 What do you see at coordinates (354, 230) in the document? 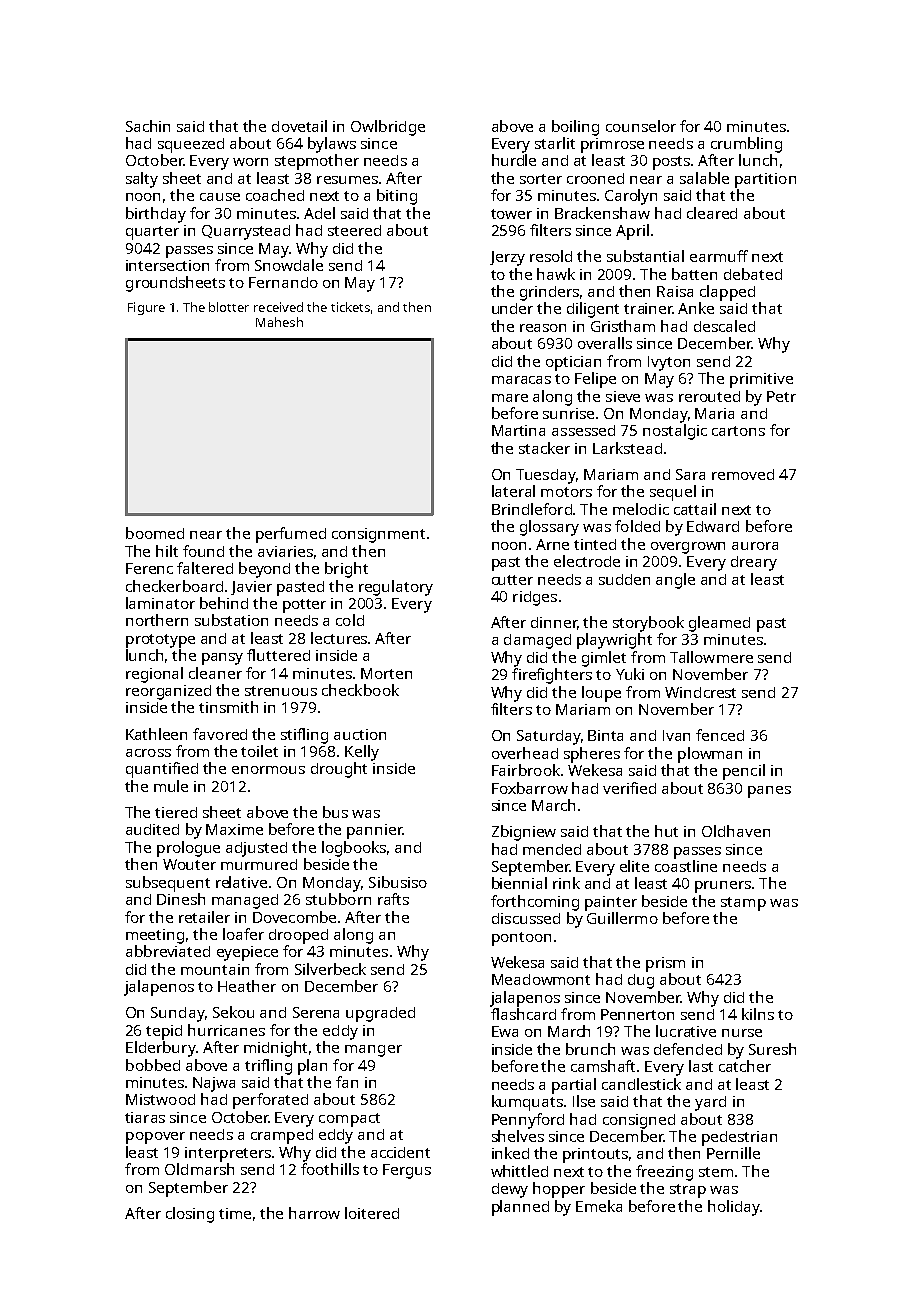
I see `steered` at bounding box center [354, 230].
